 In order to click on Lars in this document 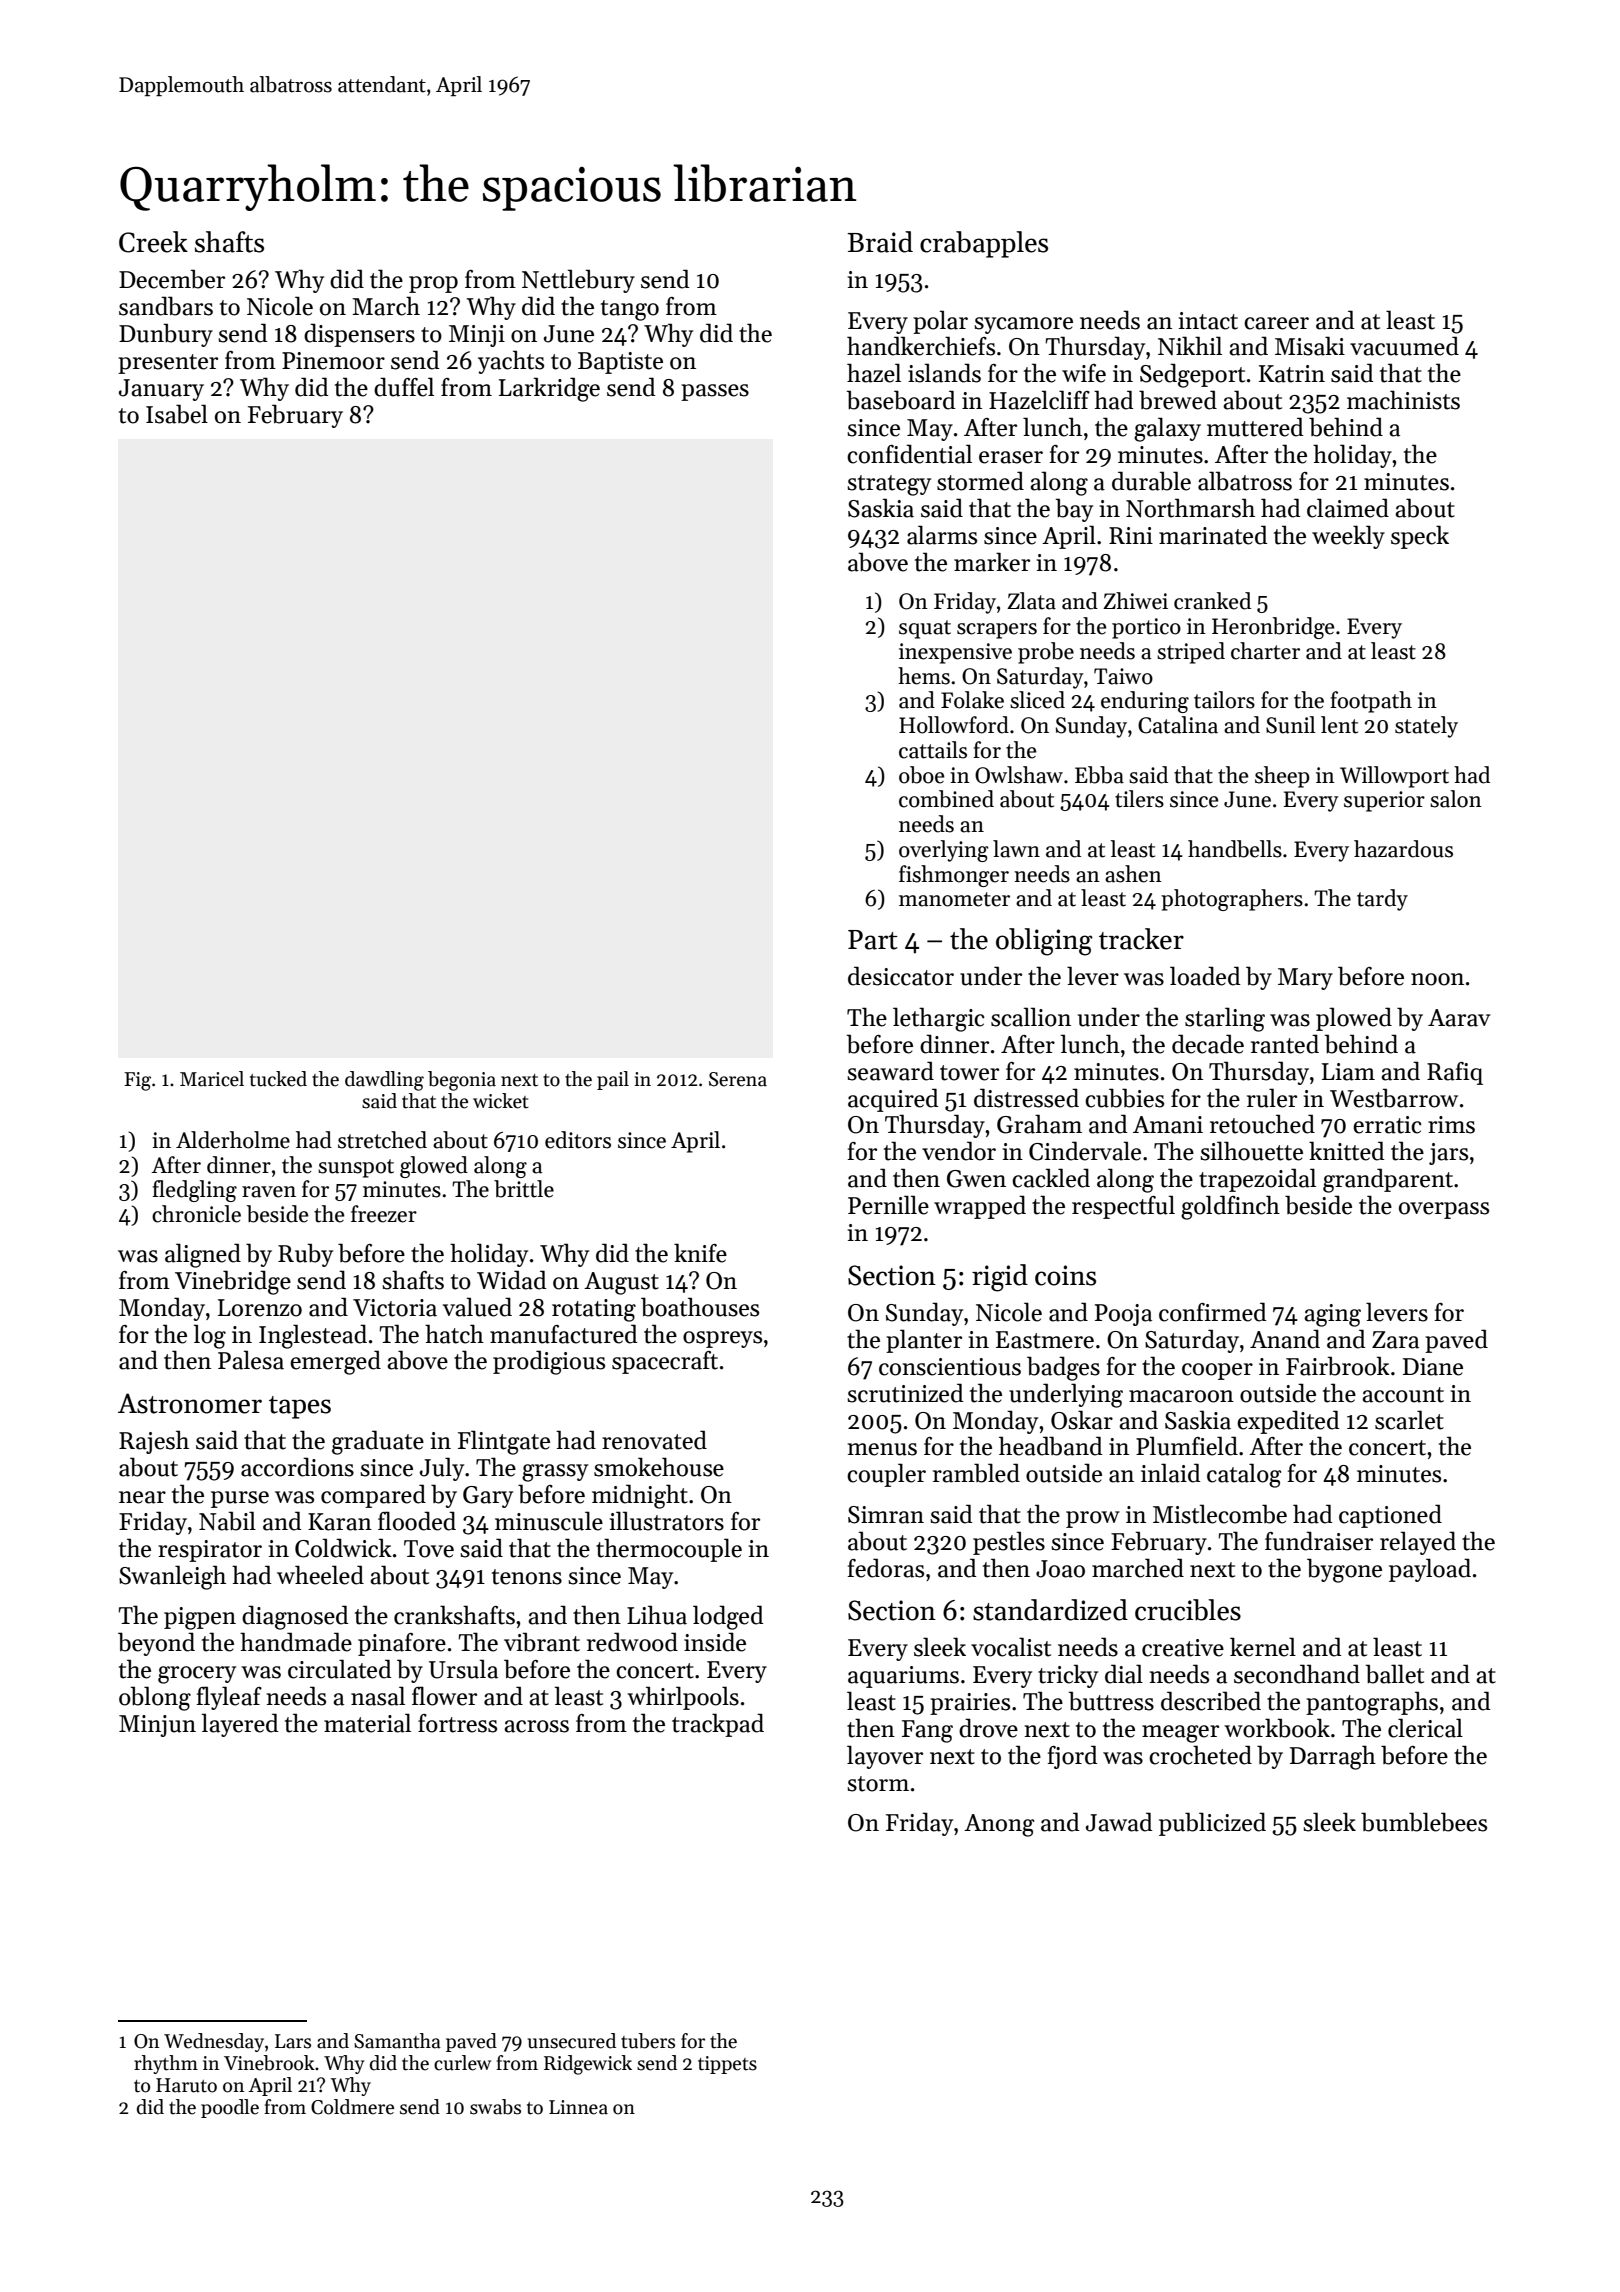, I will do `click(293, 2041)`.
